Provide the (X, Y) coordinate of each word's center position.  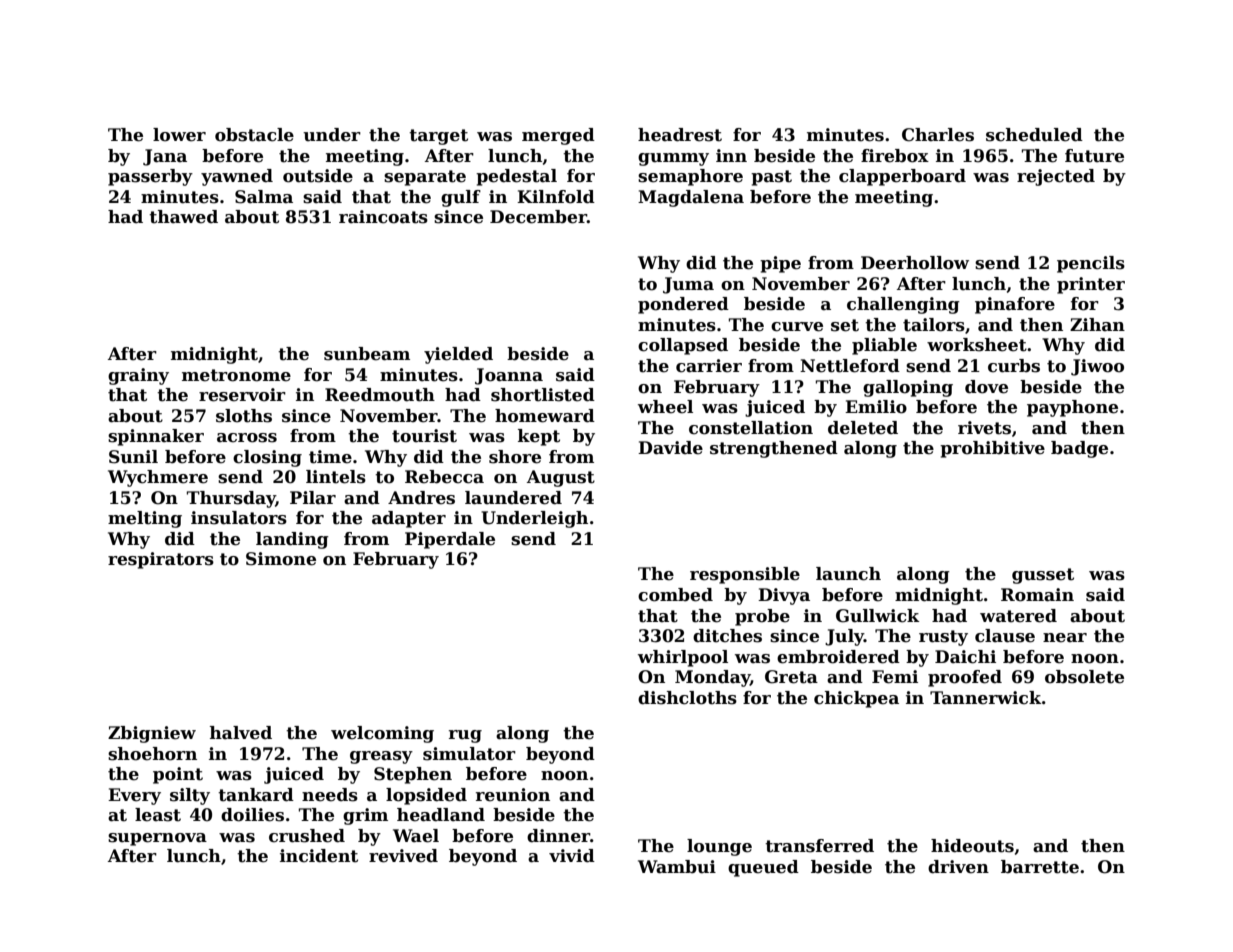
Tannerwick (986, 698)
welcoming (382, 734)
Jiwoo (1097, 367)
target (438, 137)
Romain (1037, 595)
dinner (558, 836)
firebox (895, 156)
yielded (458, 355)
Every (134, 796)
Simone (281, 559)
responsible (745, 575)
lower (179, 135)
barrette (1040, 867)
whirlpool (683, 658)
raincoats (383, 217)
